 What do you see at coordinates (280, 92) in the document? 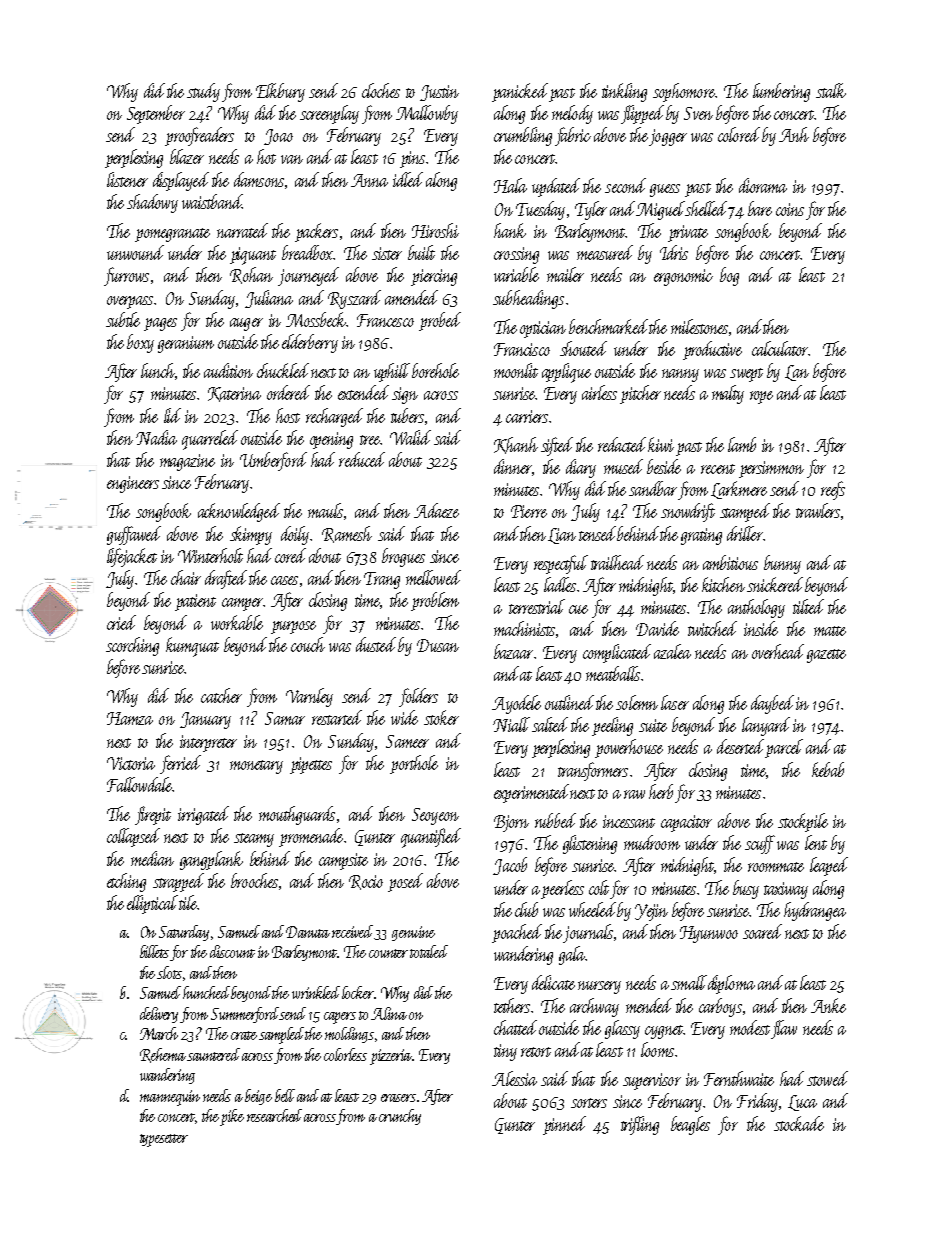
I see `Elkbury` at bounding box center [280, 92].
